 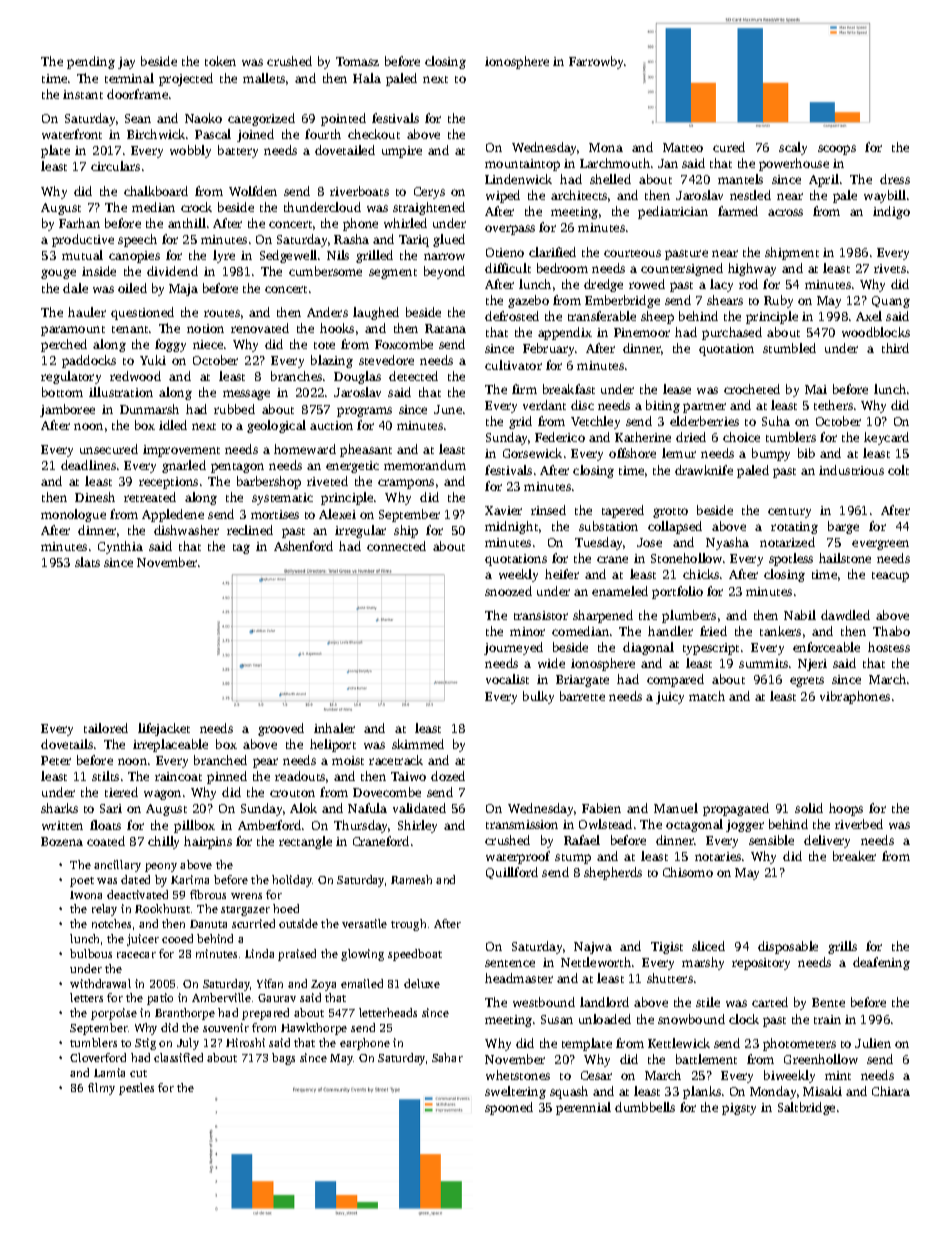 What do you see at coordinates (245, 1042) in the screenshot?
I see `Hiroshi` at bounding box center [245, 1042].
